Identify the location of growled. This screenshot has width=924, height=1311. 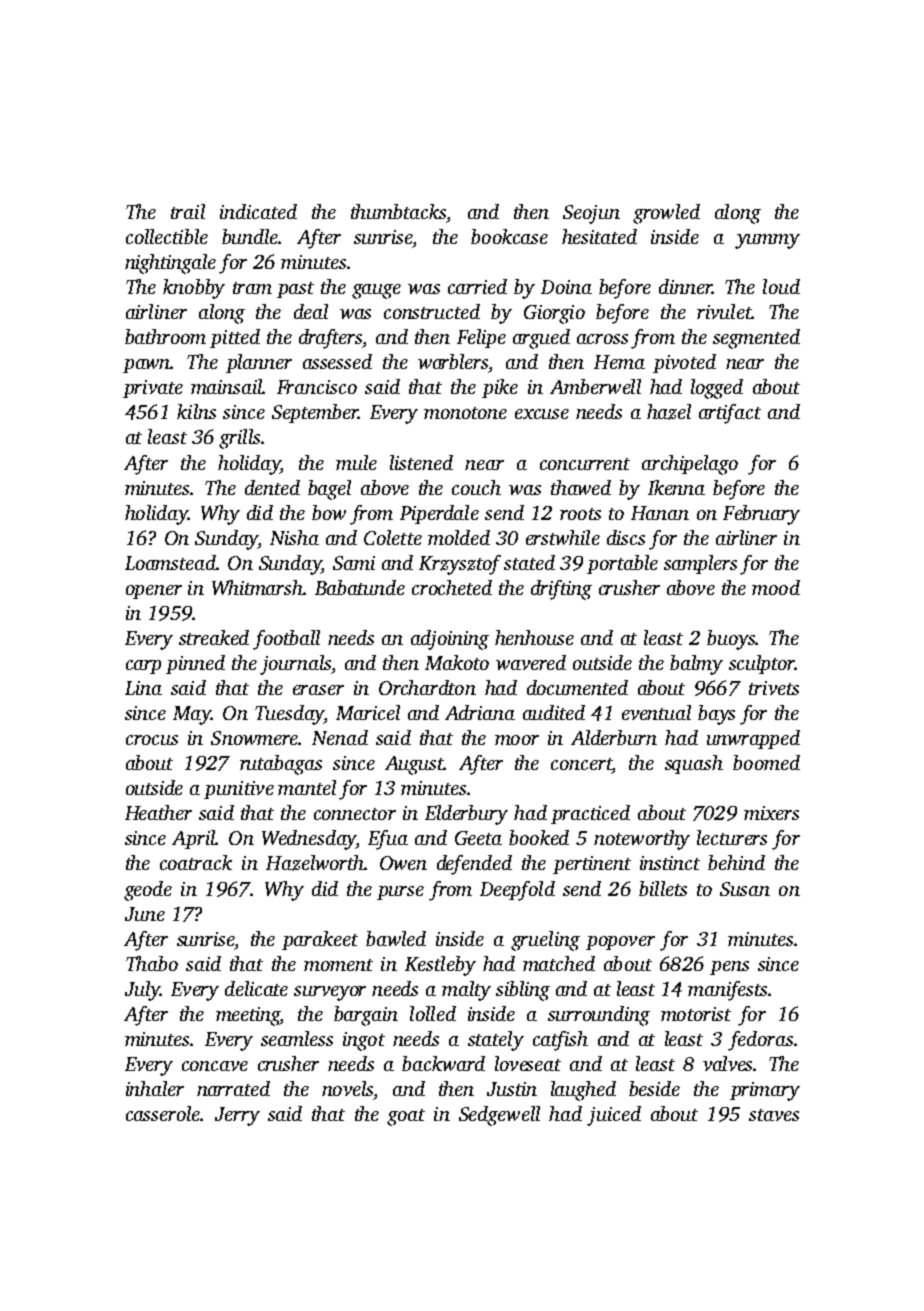
(666, 214).
